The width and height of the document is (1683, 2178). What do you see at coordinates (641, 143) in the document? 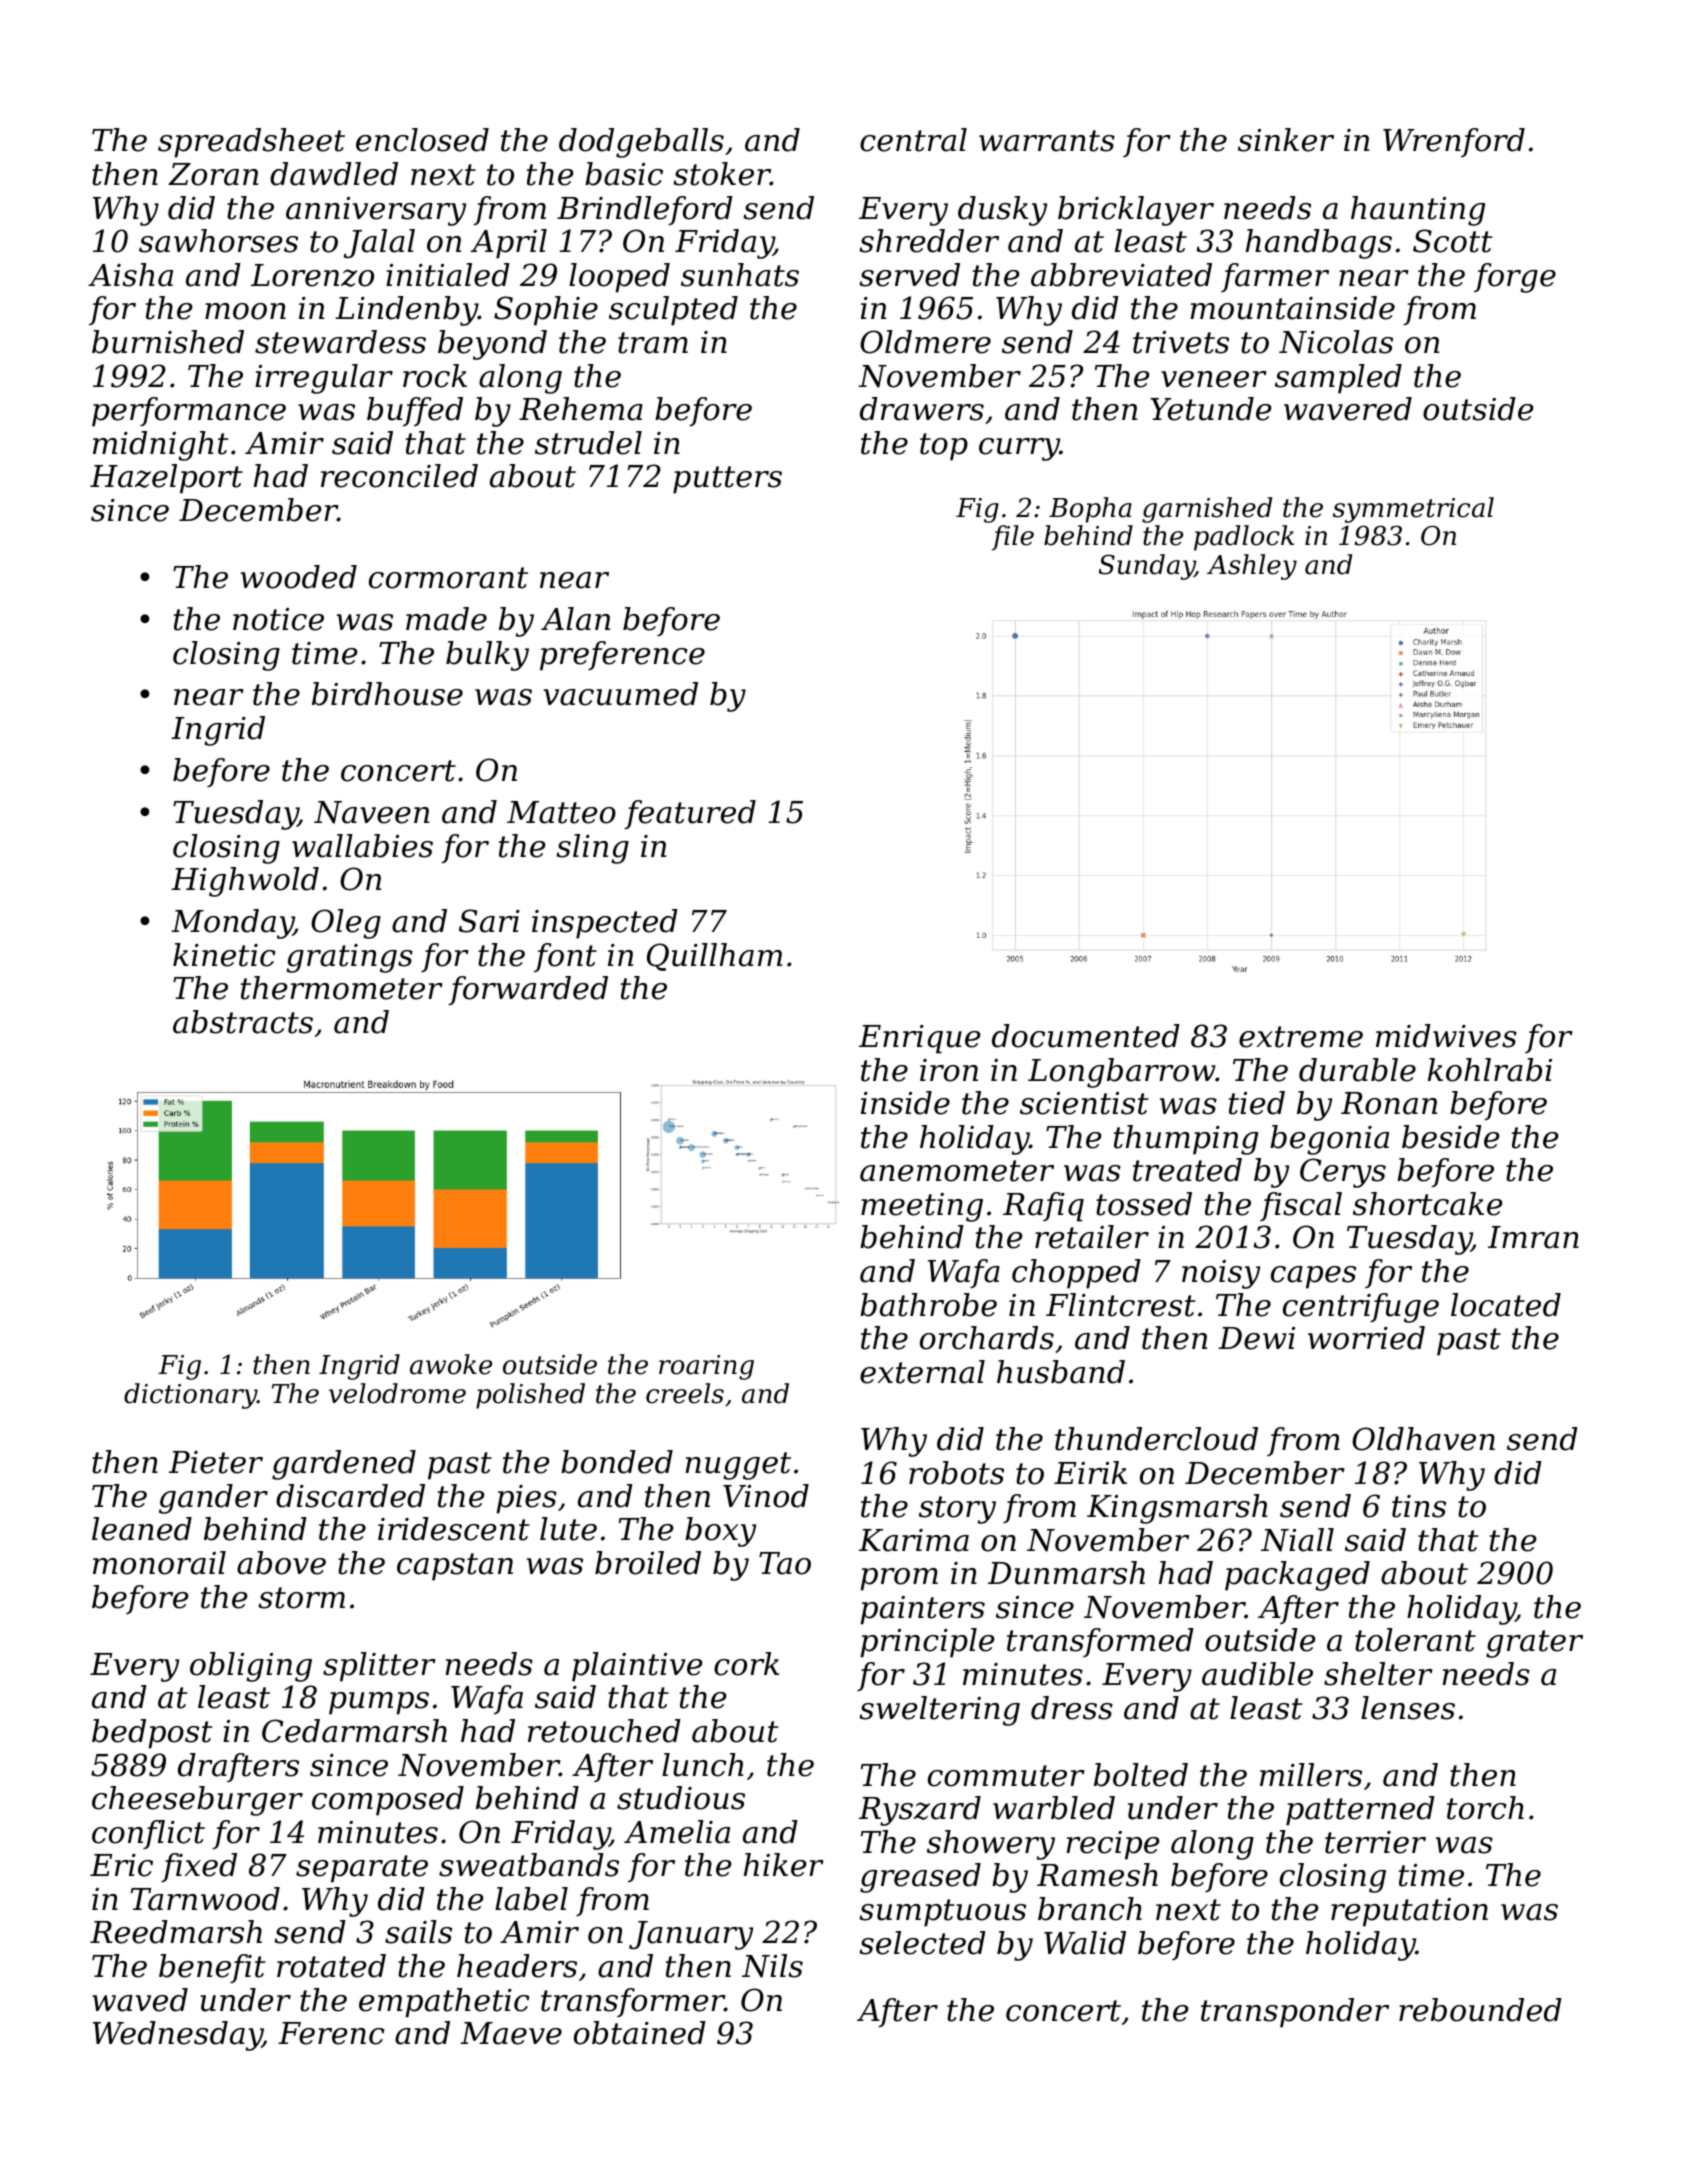
I see `dodgeballs` at bounding box center [641, 143].
